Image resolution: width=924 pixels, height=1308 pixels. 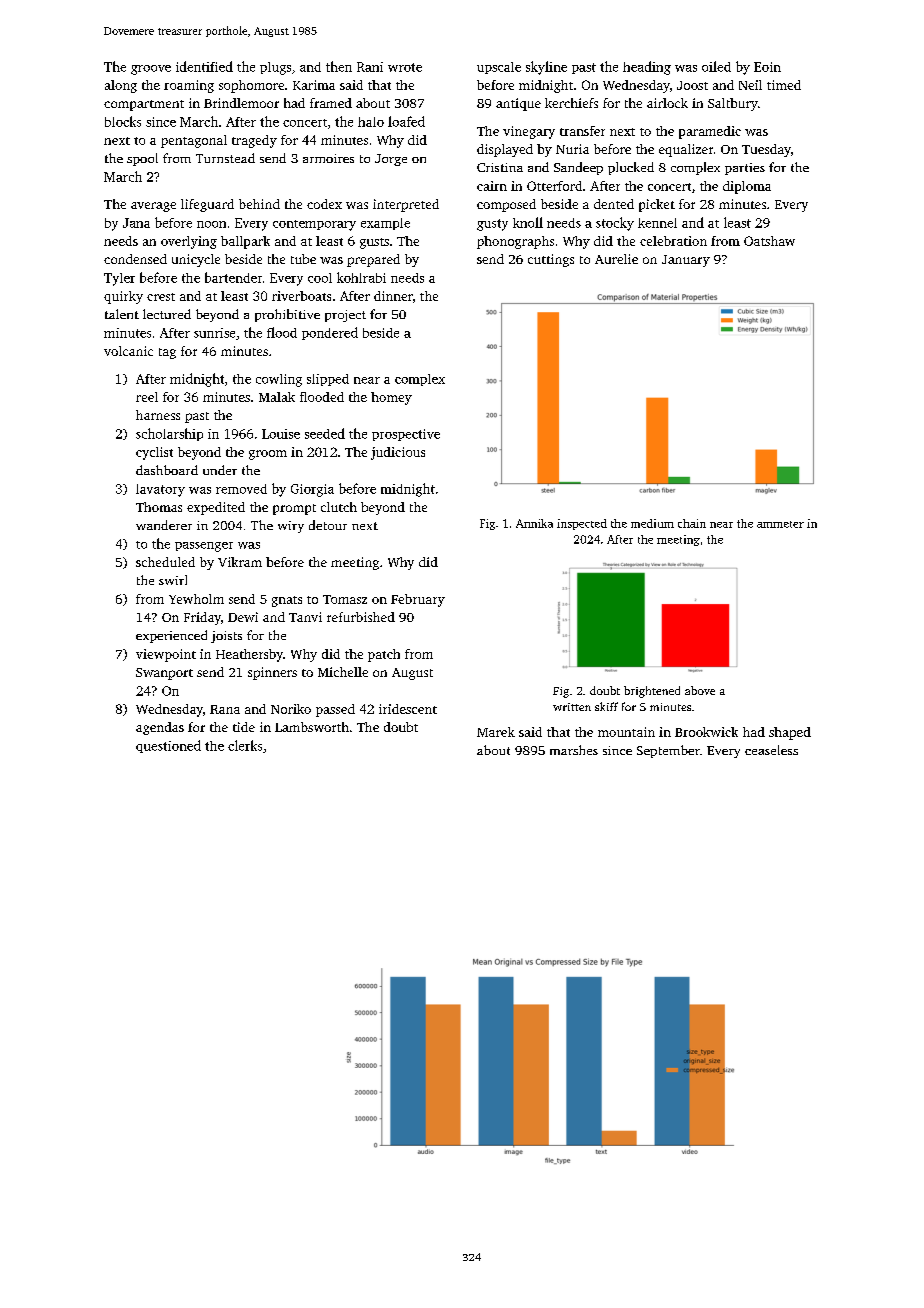 What do you see at coordinates (122, 314) in the document?
I see `talent` at bounding box center [122, 314].
